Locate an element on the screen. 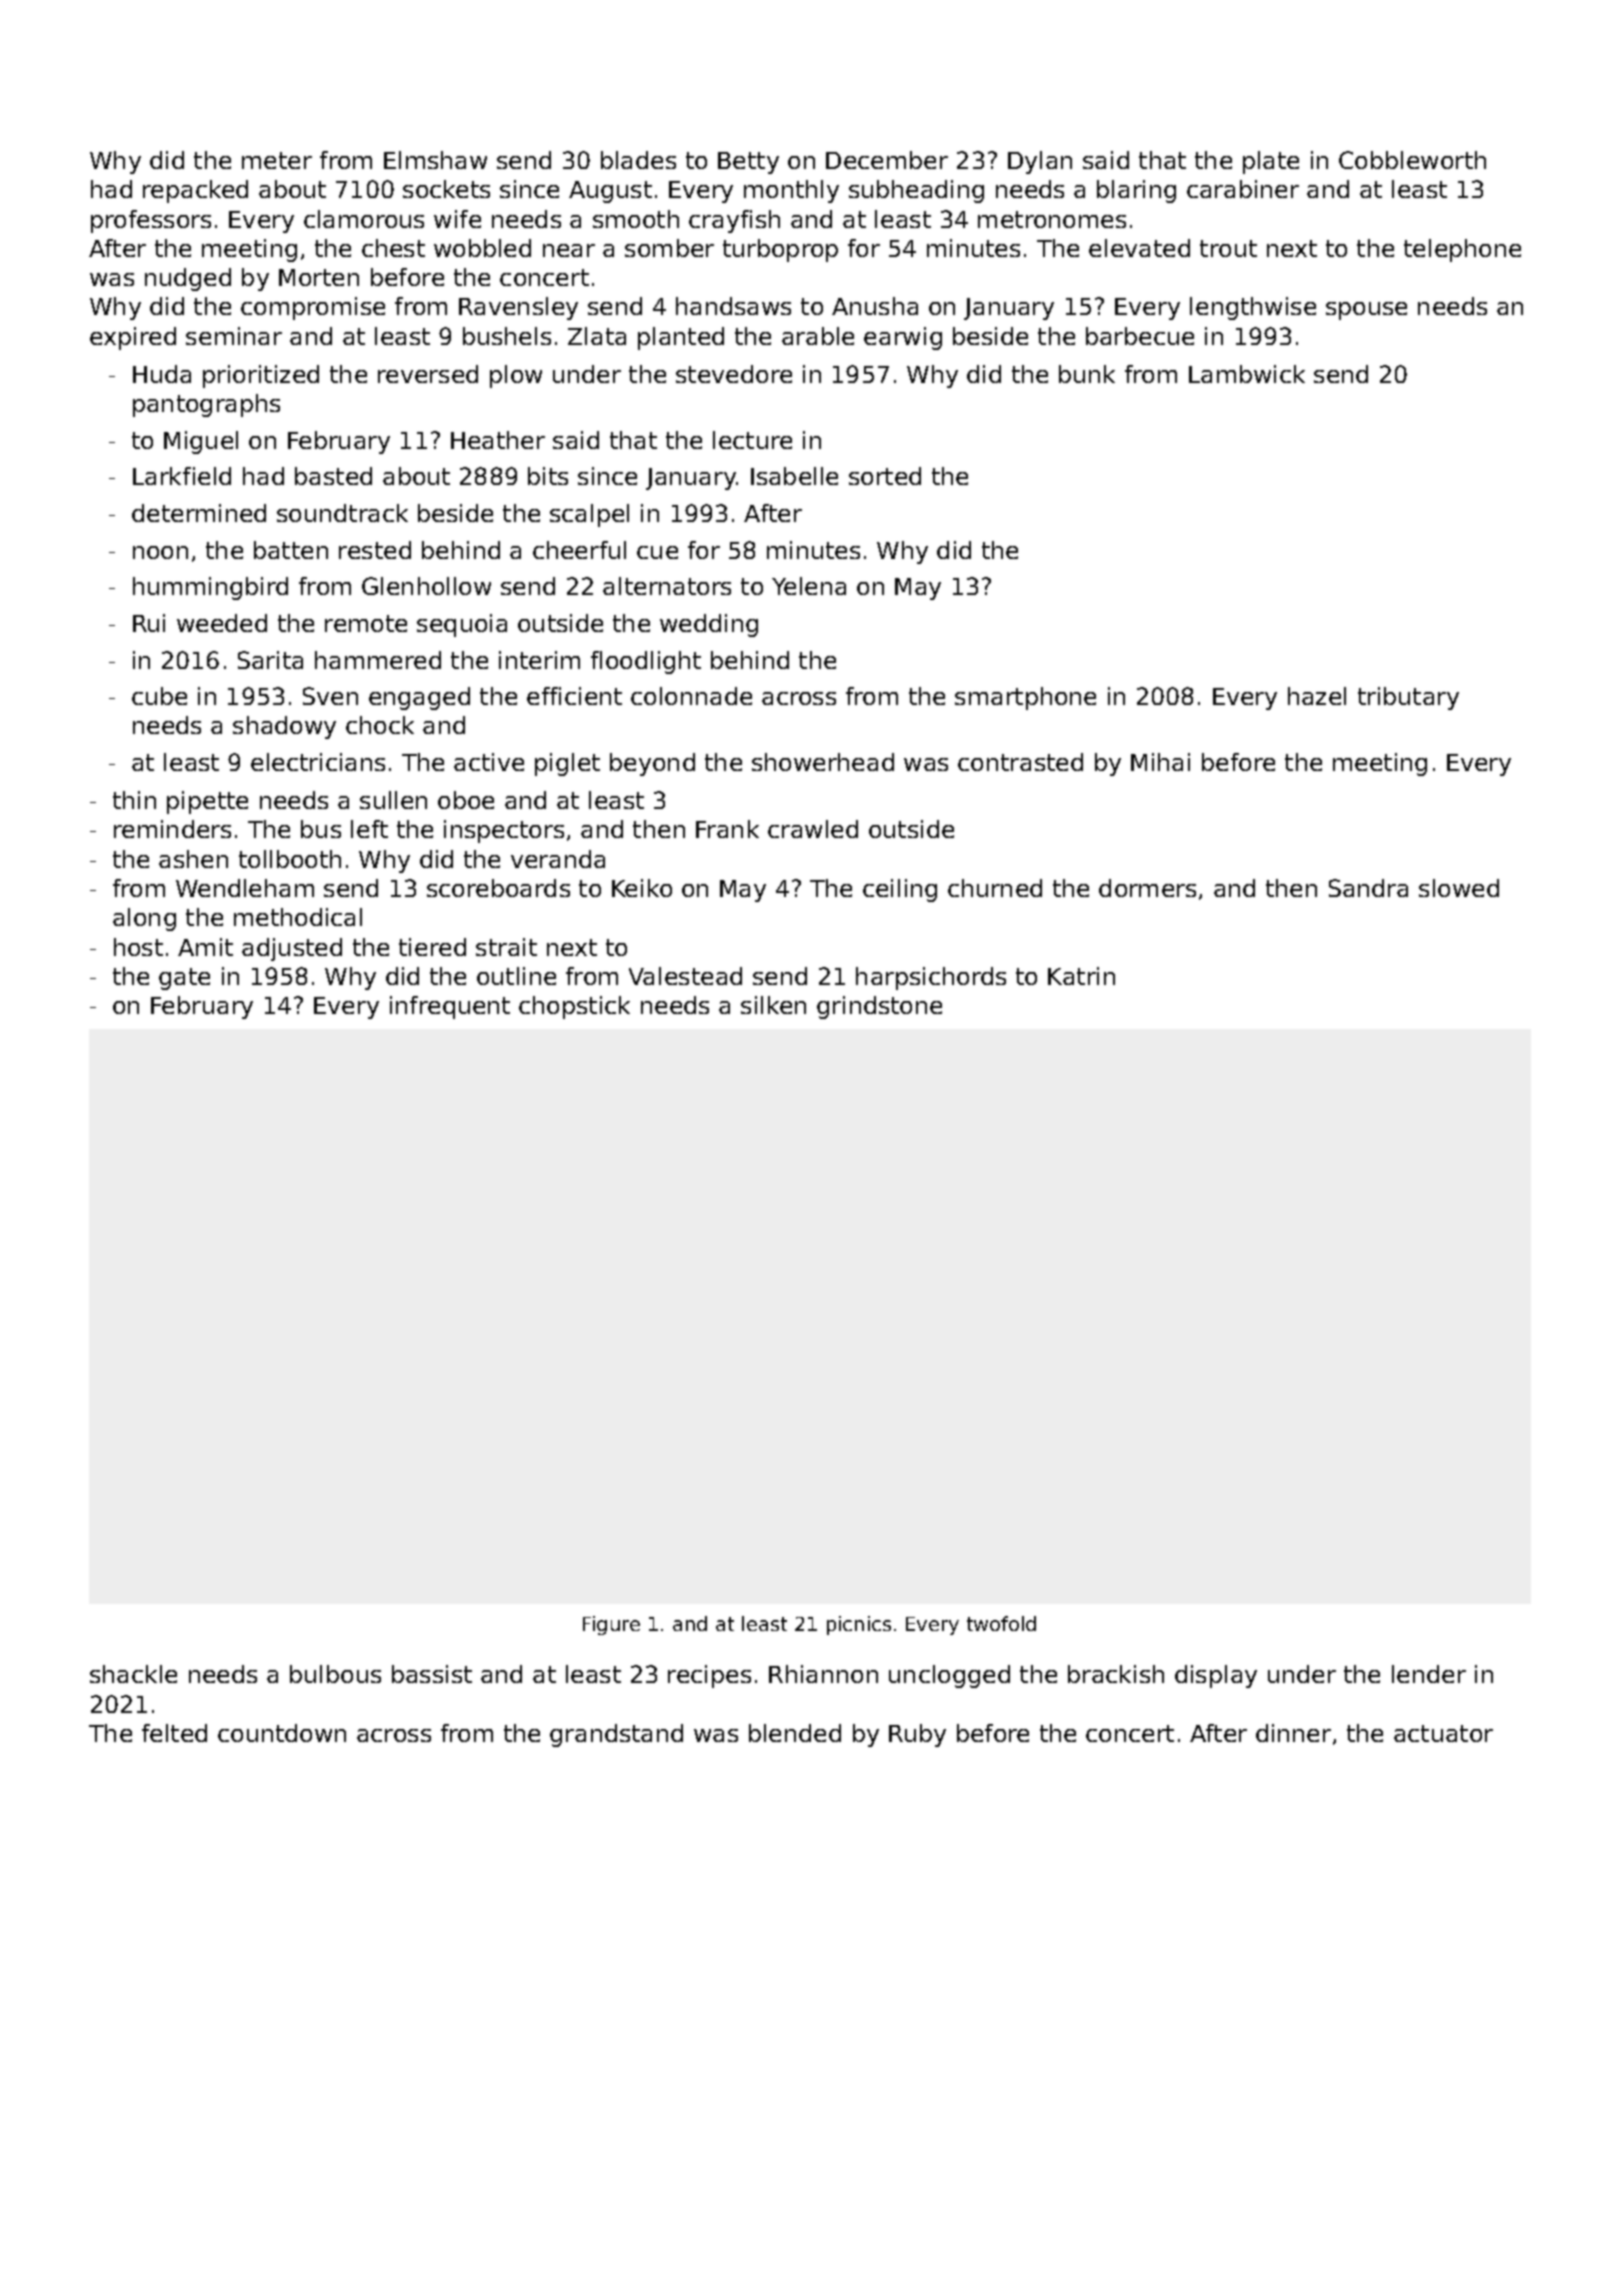 This screenshot has width=1620, height=2292. monthly is located at coordinates (791, 191).
